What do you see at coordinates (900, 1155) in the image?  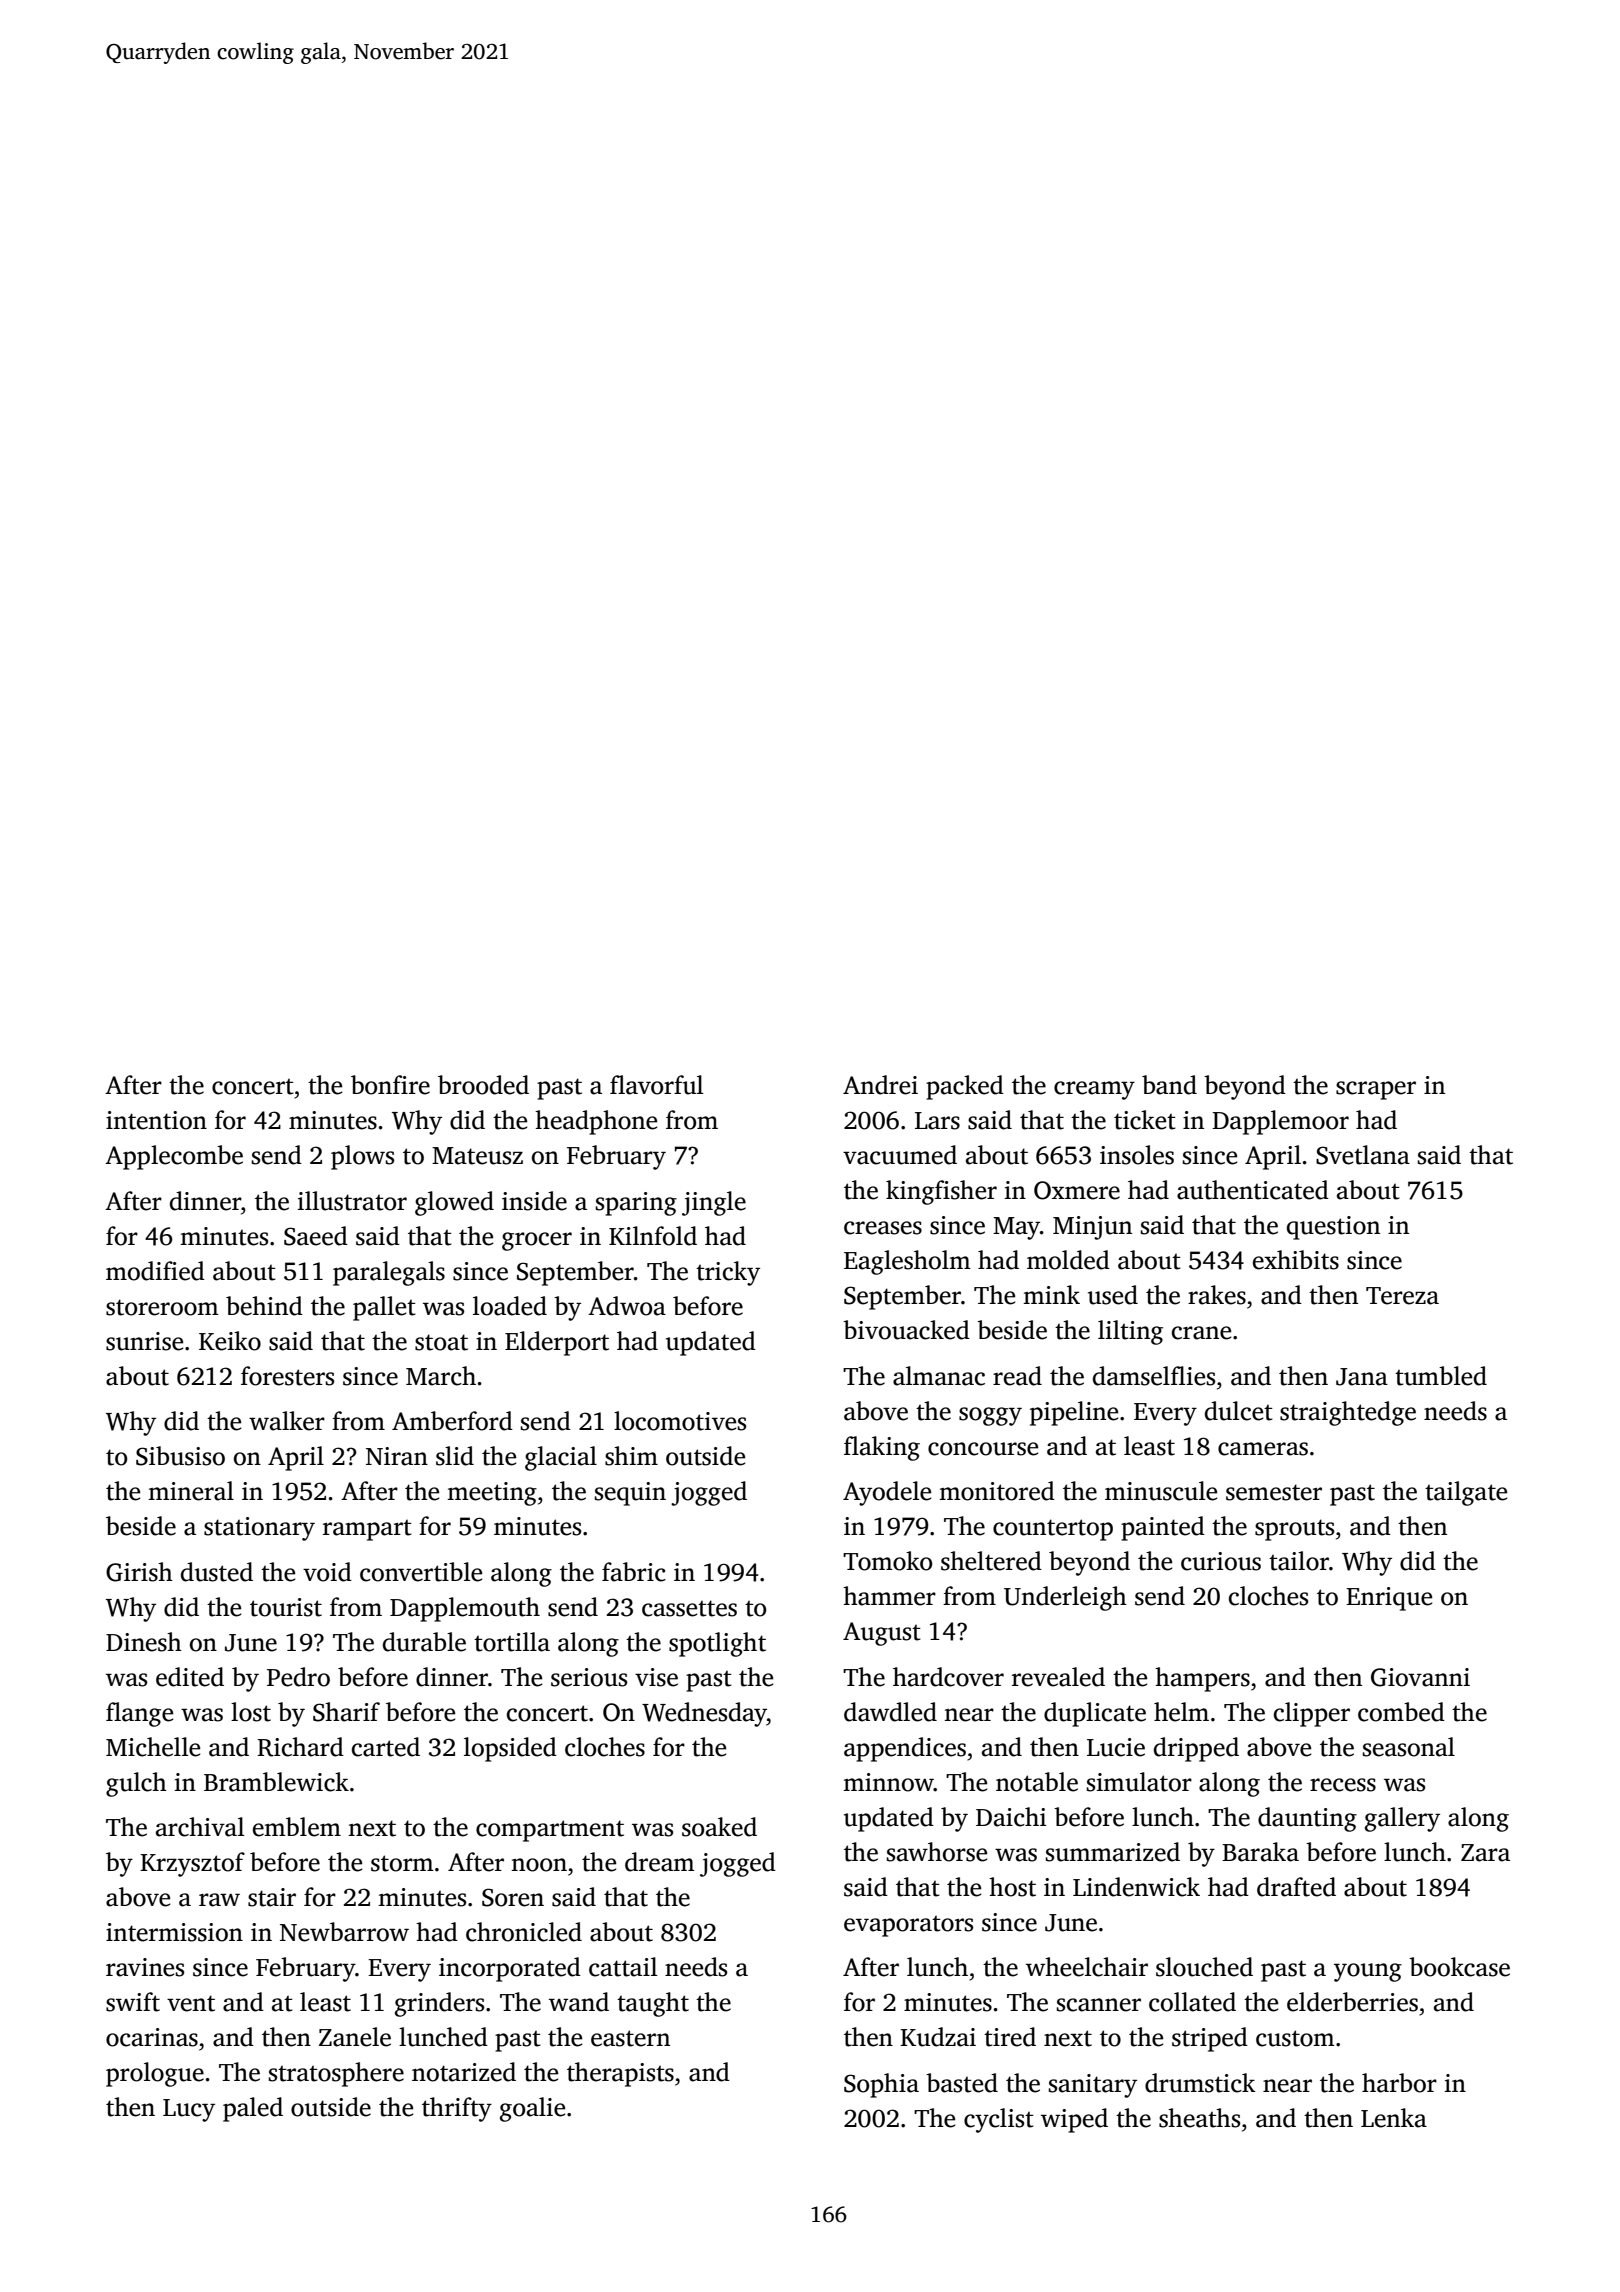 I see `vacuumed` at bounding box center [900, 1155].
